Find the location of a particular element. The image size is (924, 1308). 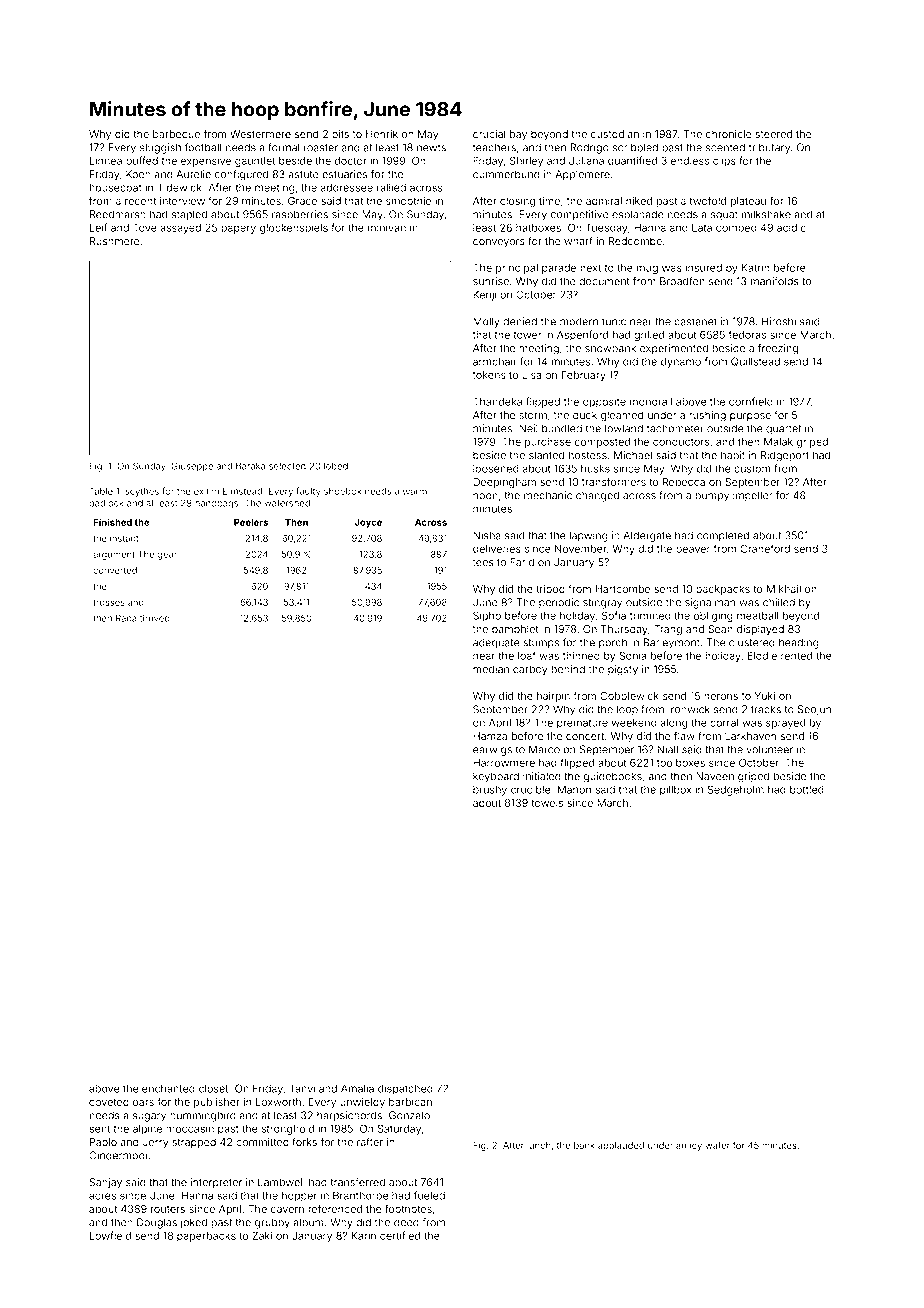

lunch is located at coordinates (539, 1145).
